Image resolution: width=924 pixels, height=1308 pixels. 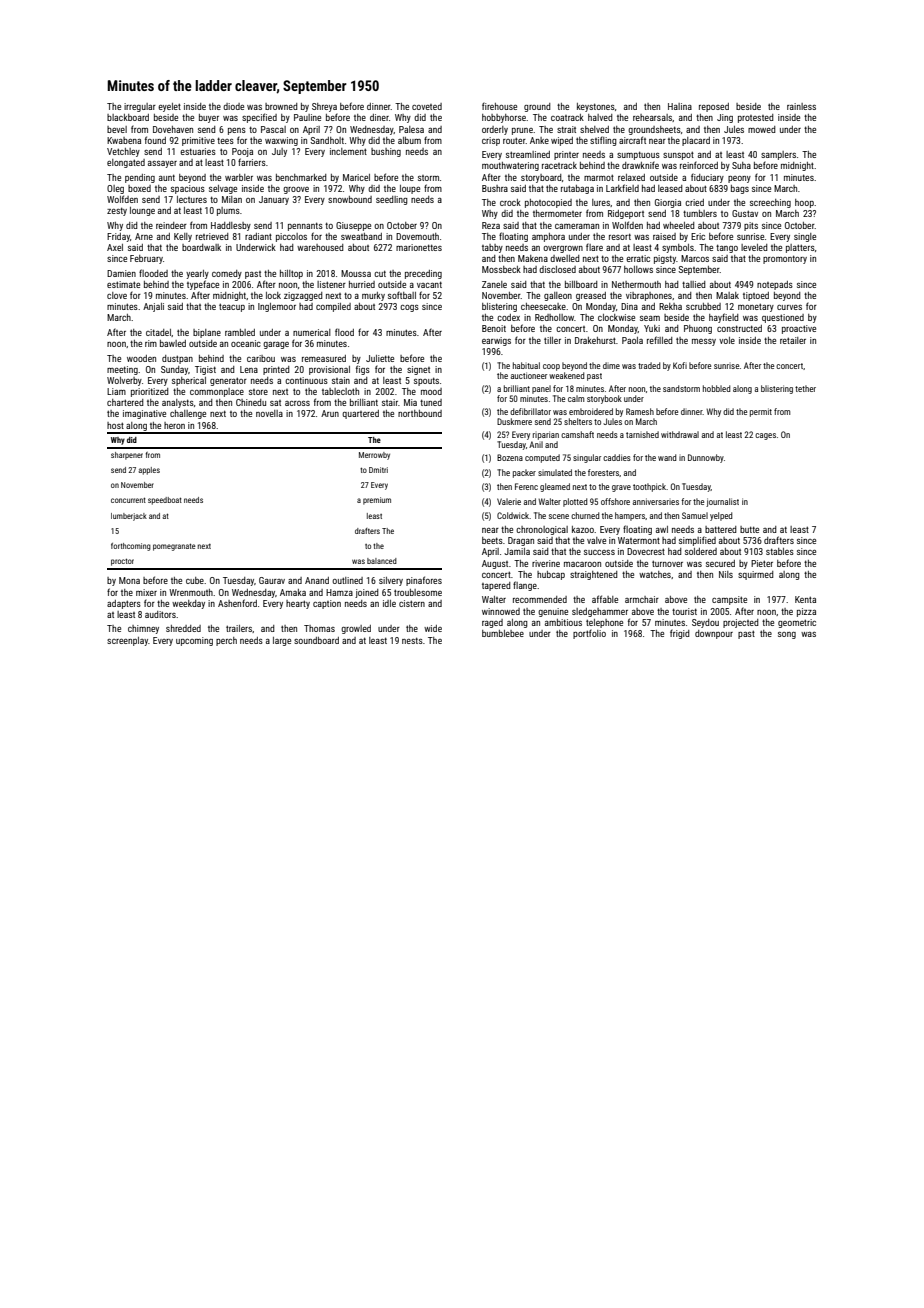 I want to click on tango, so click(x=727, y=248).
